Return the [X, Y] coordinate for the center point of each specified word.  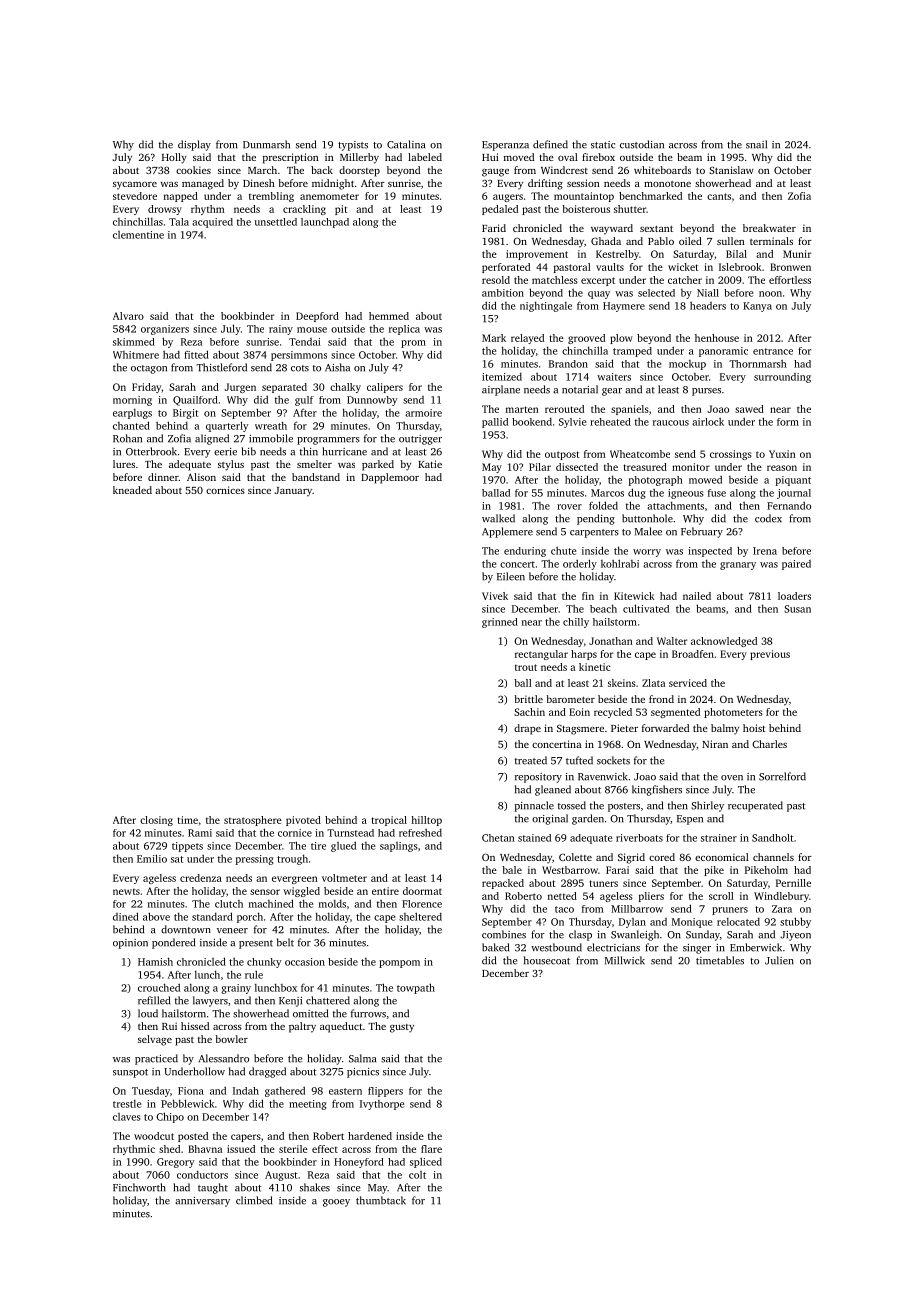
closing [156, 821]
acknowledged [724, 642]
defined [550, 144]
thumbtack [381, 1200]
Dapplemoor [390, 478]
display [194, 145]
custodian [642, 144]
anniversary [202, 1202]
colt [417, 1175]
